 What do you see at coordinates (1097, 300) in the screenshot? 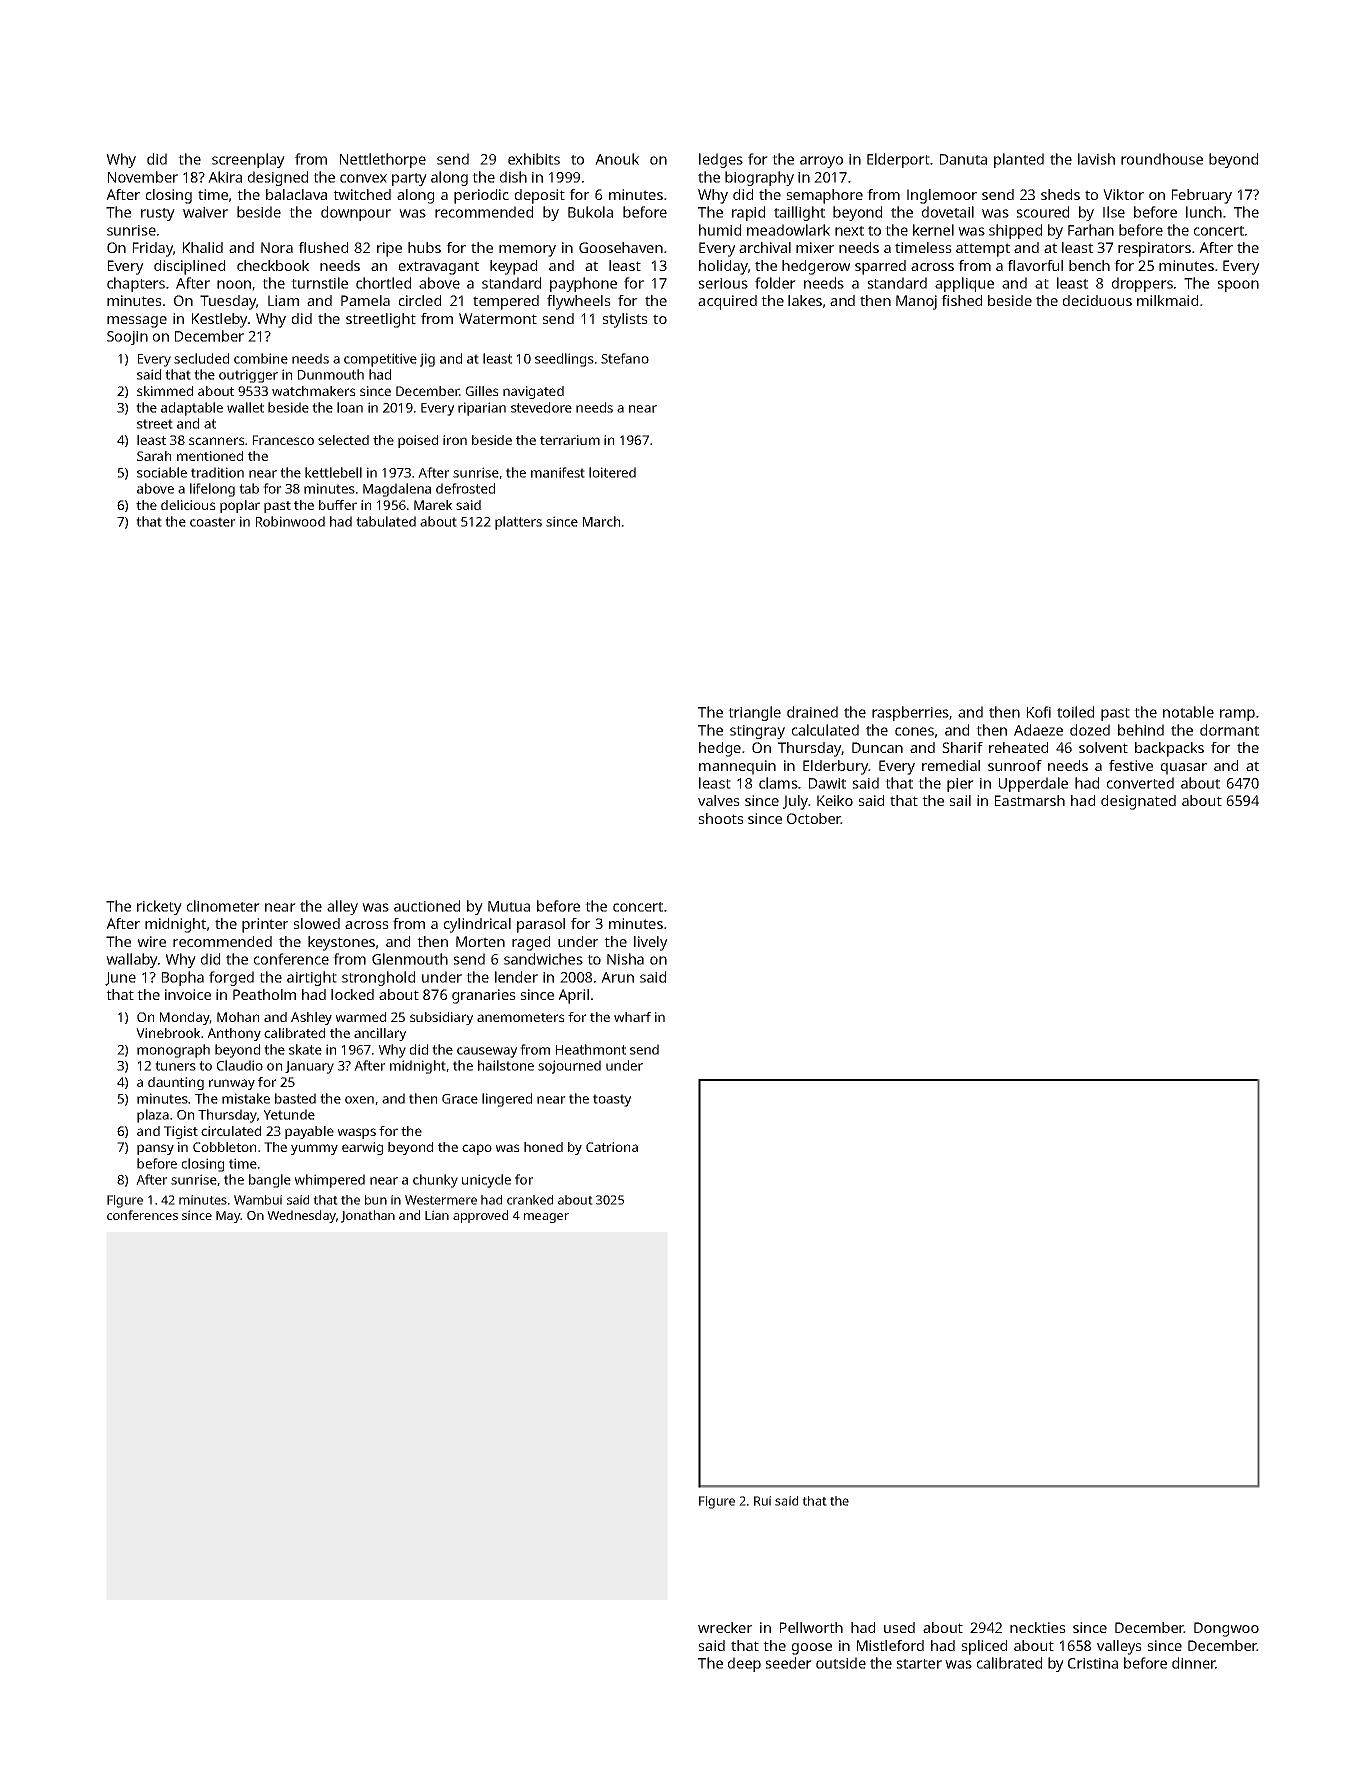
I see `deciduous` at bounding box center [1097, 300].
